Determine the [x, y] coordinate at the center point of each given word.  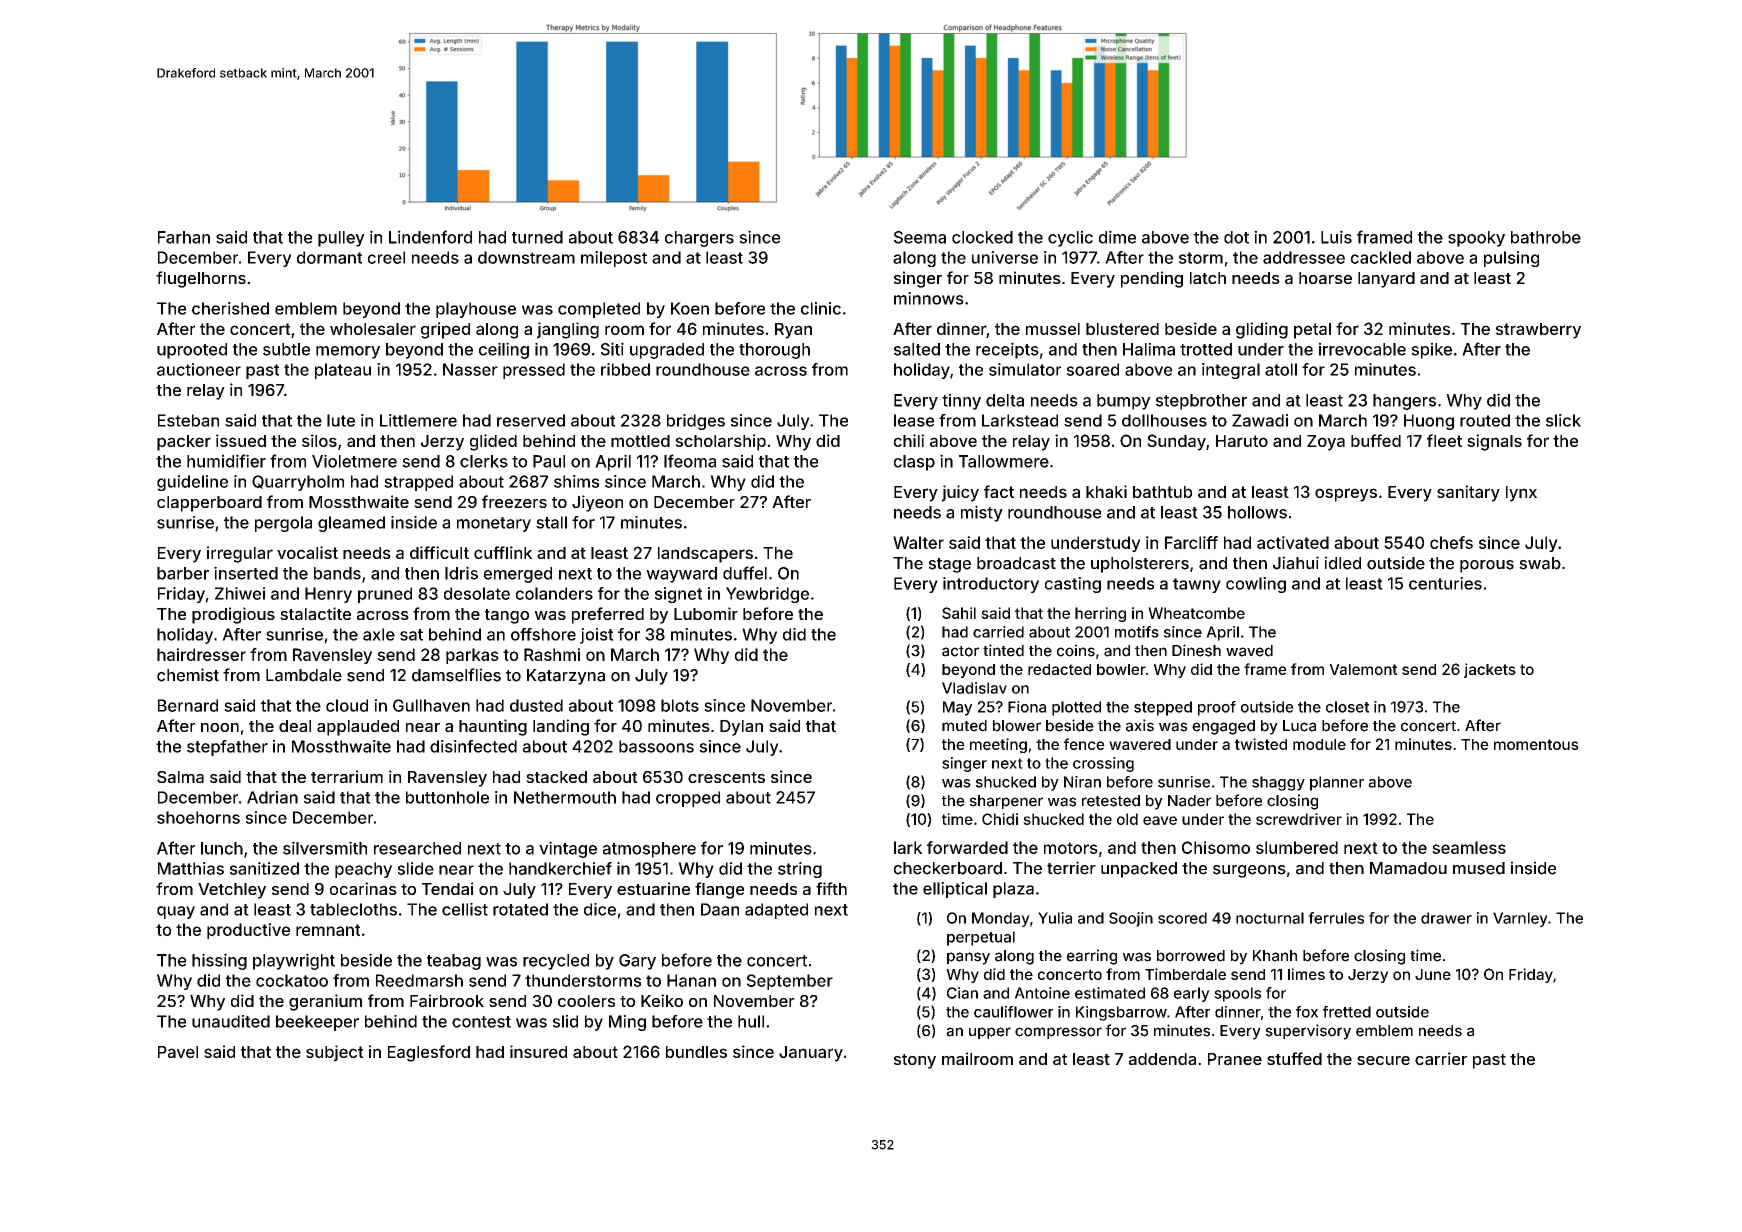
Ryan [793, 331]
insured [538, 1051]
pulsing [1511, 259]
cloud [347, 705]
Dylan [741, 728]
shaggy [1278, 783]
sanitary [1468, 493]
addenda [1162, 1059]
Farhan [184, 237]
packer [184, 443]
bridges [696, 422]
